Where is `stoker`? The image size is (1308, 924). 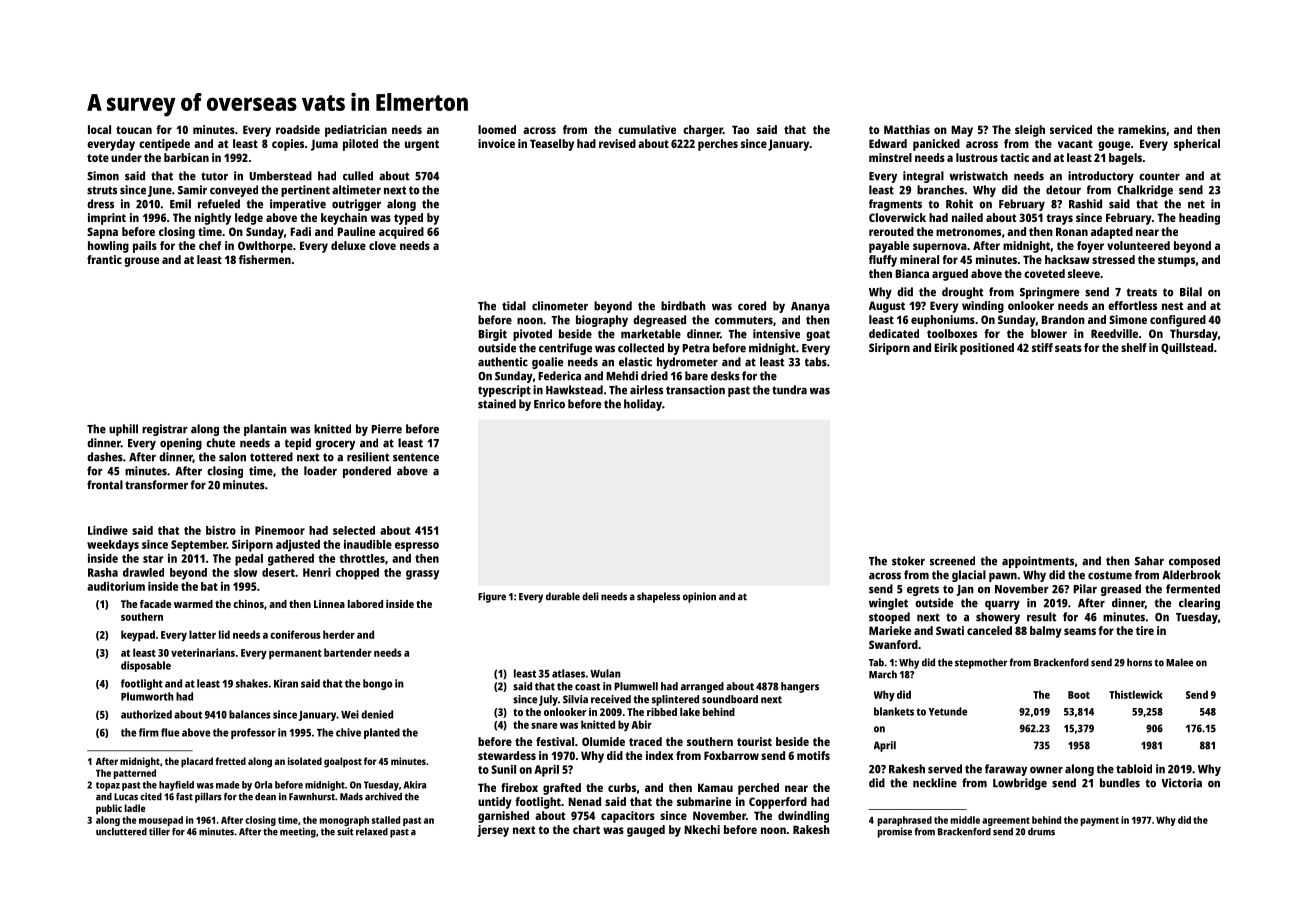 stoker is located at coordinates (908, 561).
